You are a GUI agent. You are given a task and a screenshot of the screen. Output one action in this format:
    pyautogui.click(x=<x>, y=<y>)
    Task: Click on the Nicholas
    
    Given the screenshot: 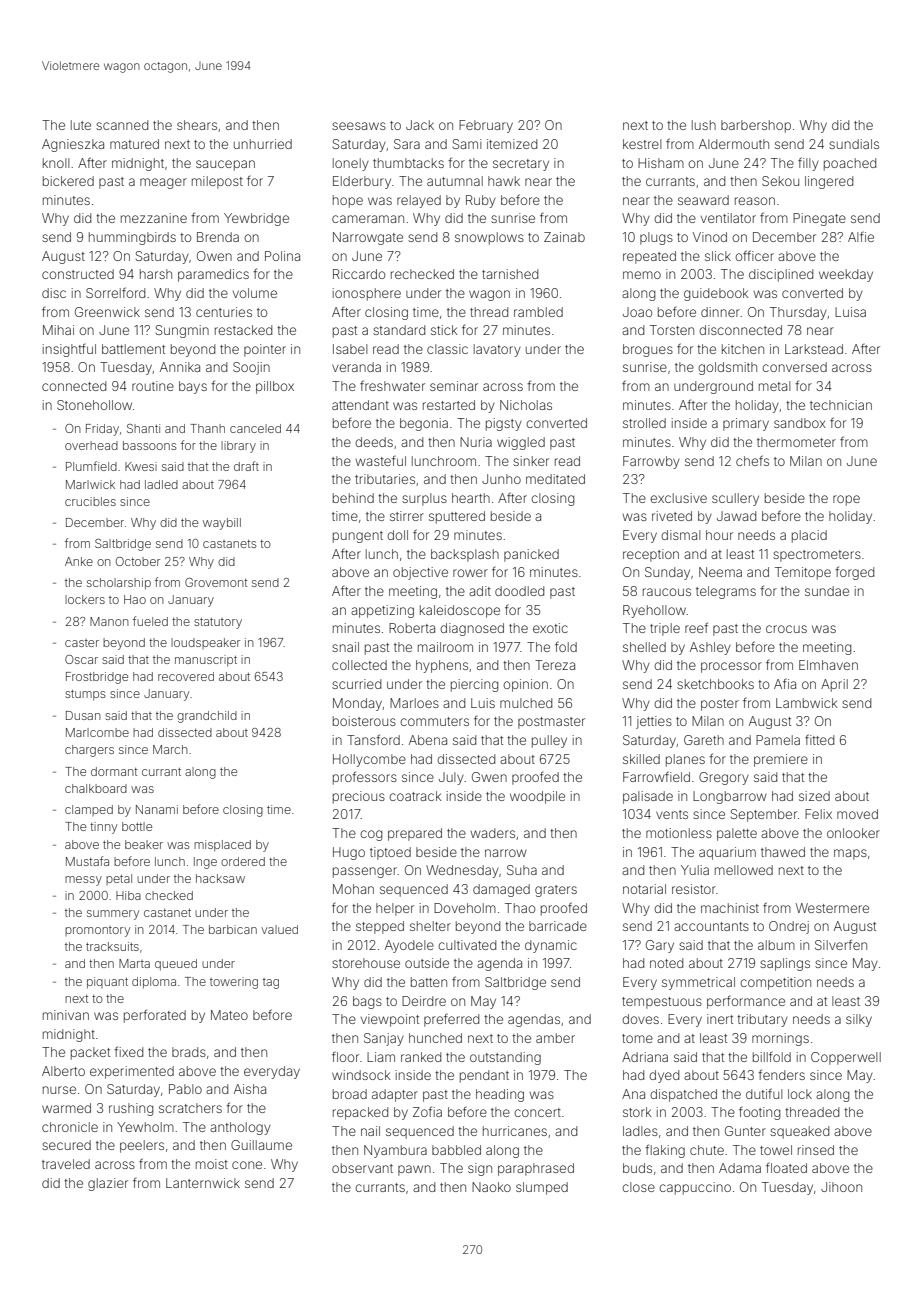 What is the action you would take?
    pyautogui.click(x=526, y=405)
